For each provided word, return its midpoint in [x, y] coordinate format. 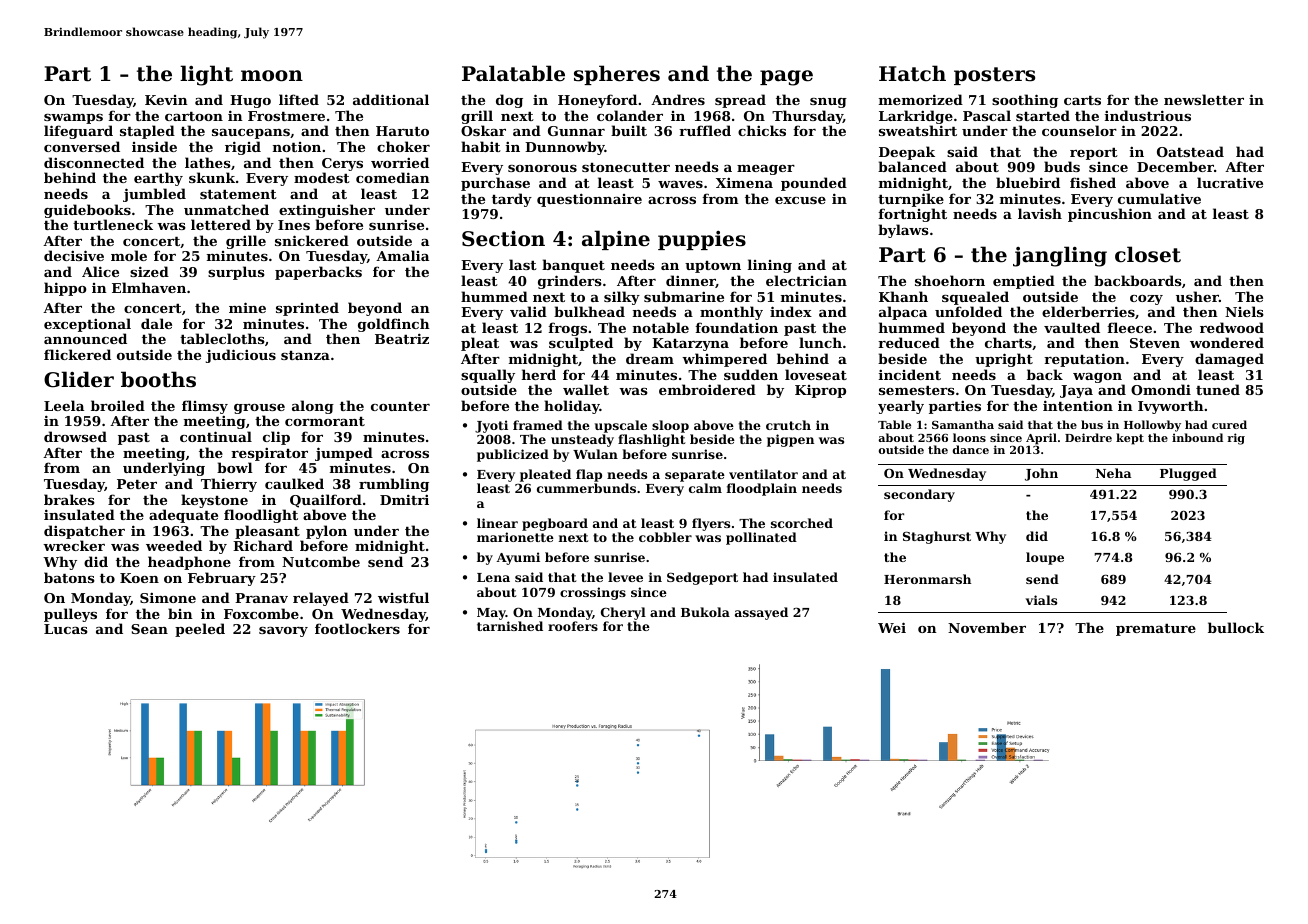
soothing [1025, 101]
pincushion [1110, 215]
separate [695, 476]
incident [910, 374]
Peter [137, 484]
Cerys [342, 164]
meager [766, 170]
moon [272, 76]
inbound [1197, 437]
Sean [149, 629]
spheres [617, 75]
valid [528, 311]
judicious [241, 356]
